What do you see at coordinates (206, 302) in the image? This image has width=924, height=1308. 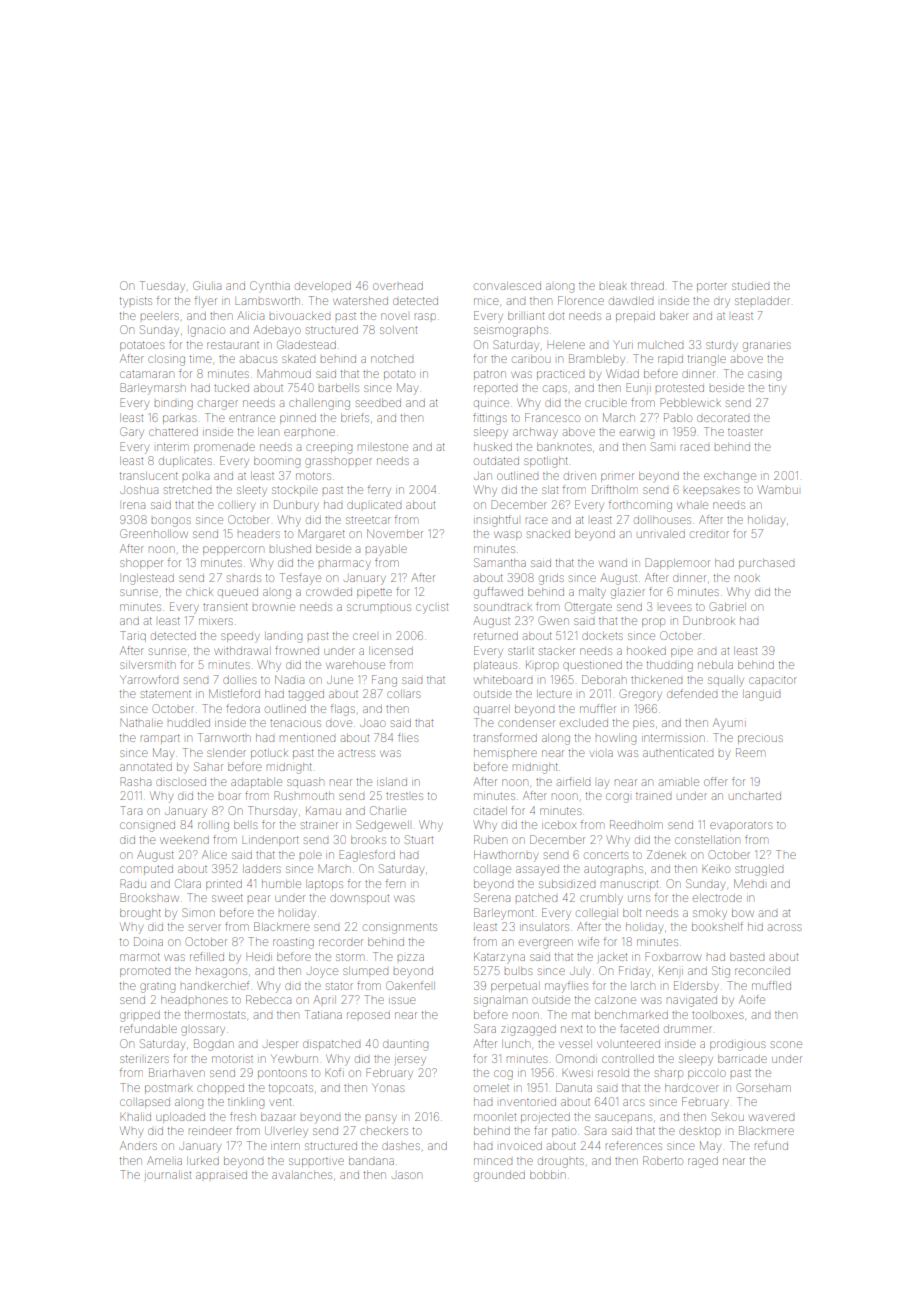 I see `flyer` at bounding box center [206, 302].
